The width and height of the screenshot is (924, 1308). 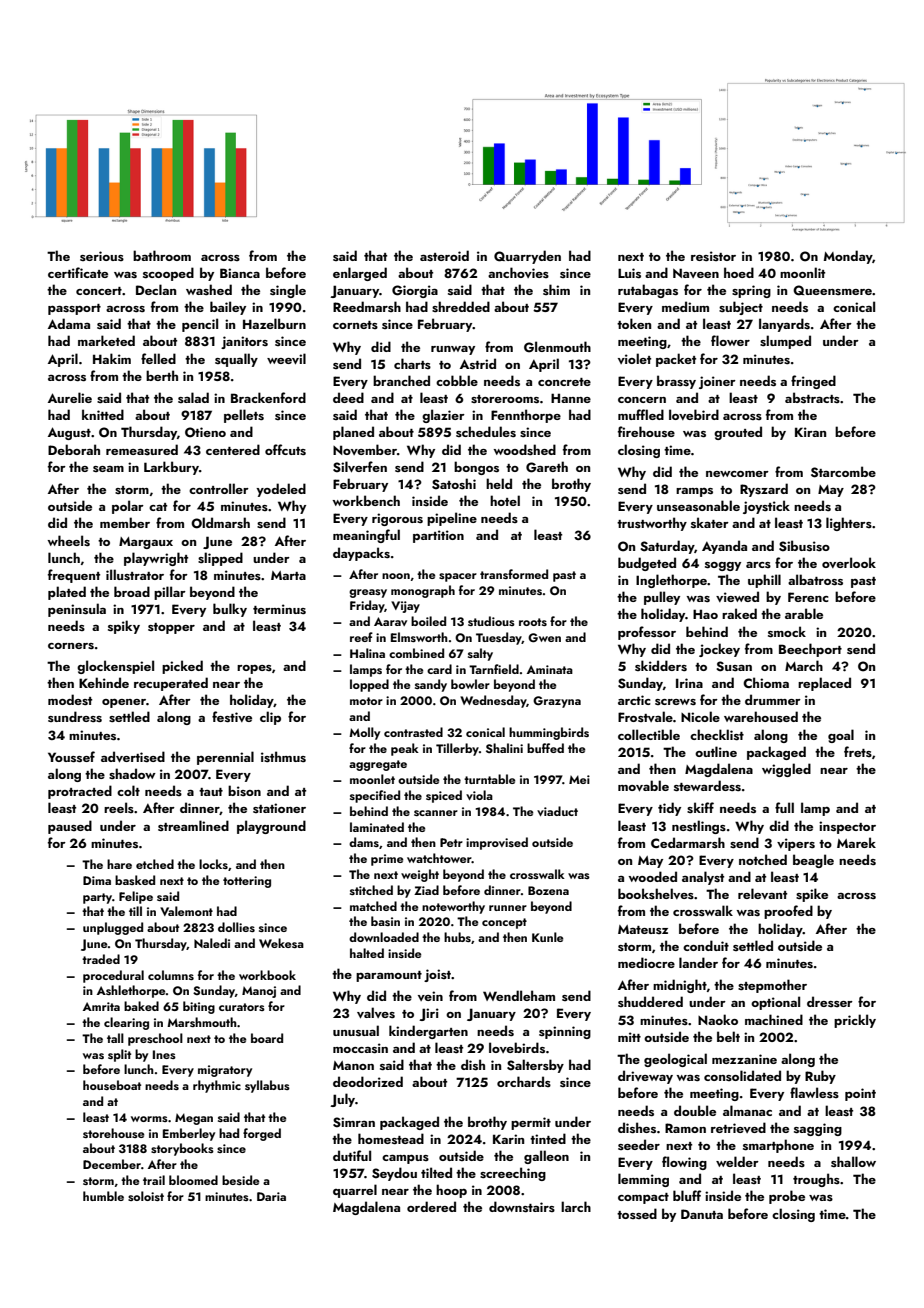 What do you see at coordinates (428, 1032) in the screenshot?
I see `kindergarten` at bounding box center [428, 1032].
